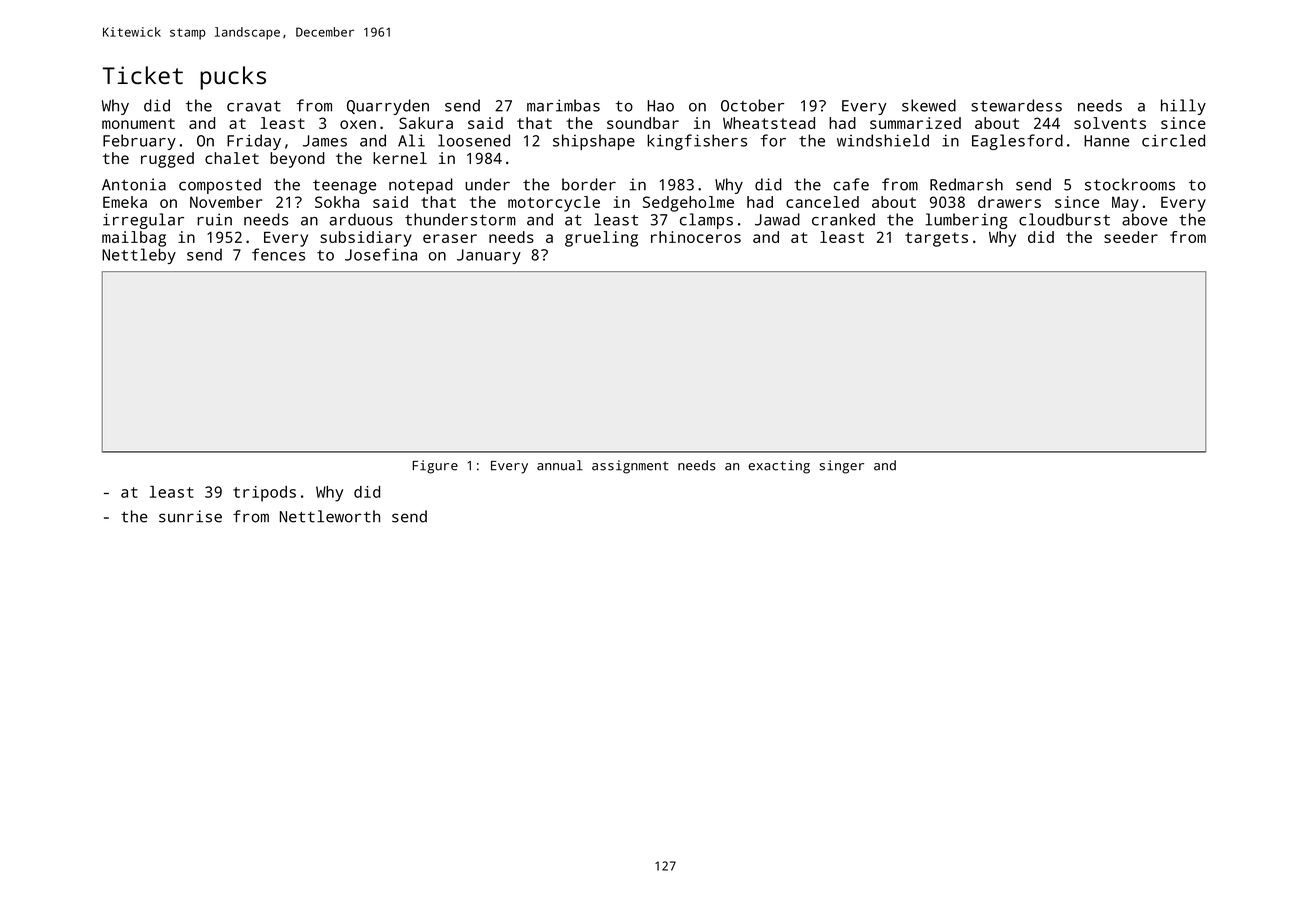 This screenshot has width=1308, height=924. I want to click on hilly, so click(1183, 107).
